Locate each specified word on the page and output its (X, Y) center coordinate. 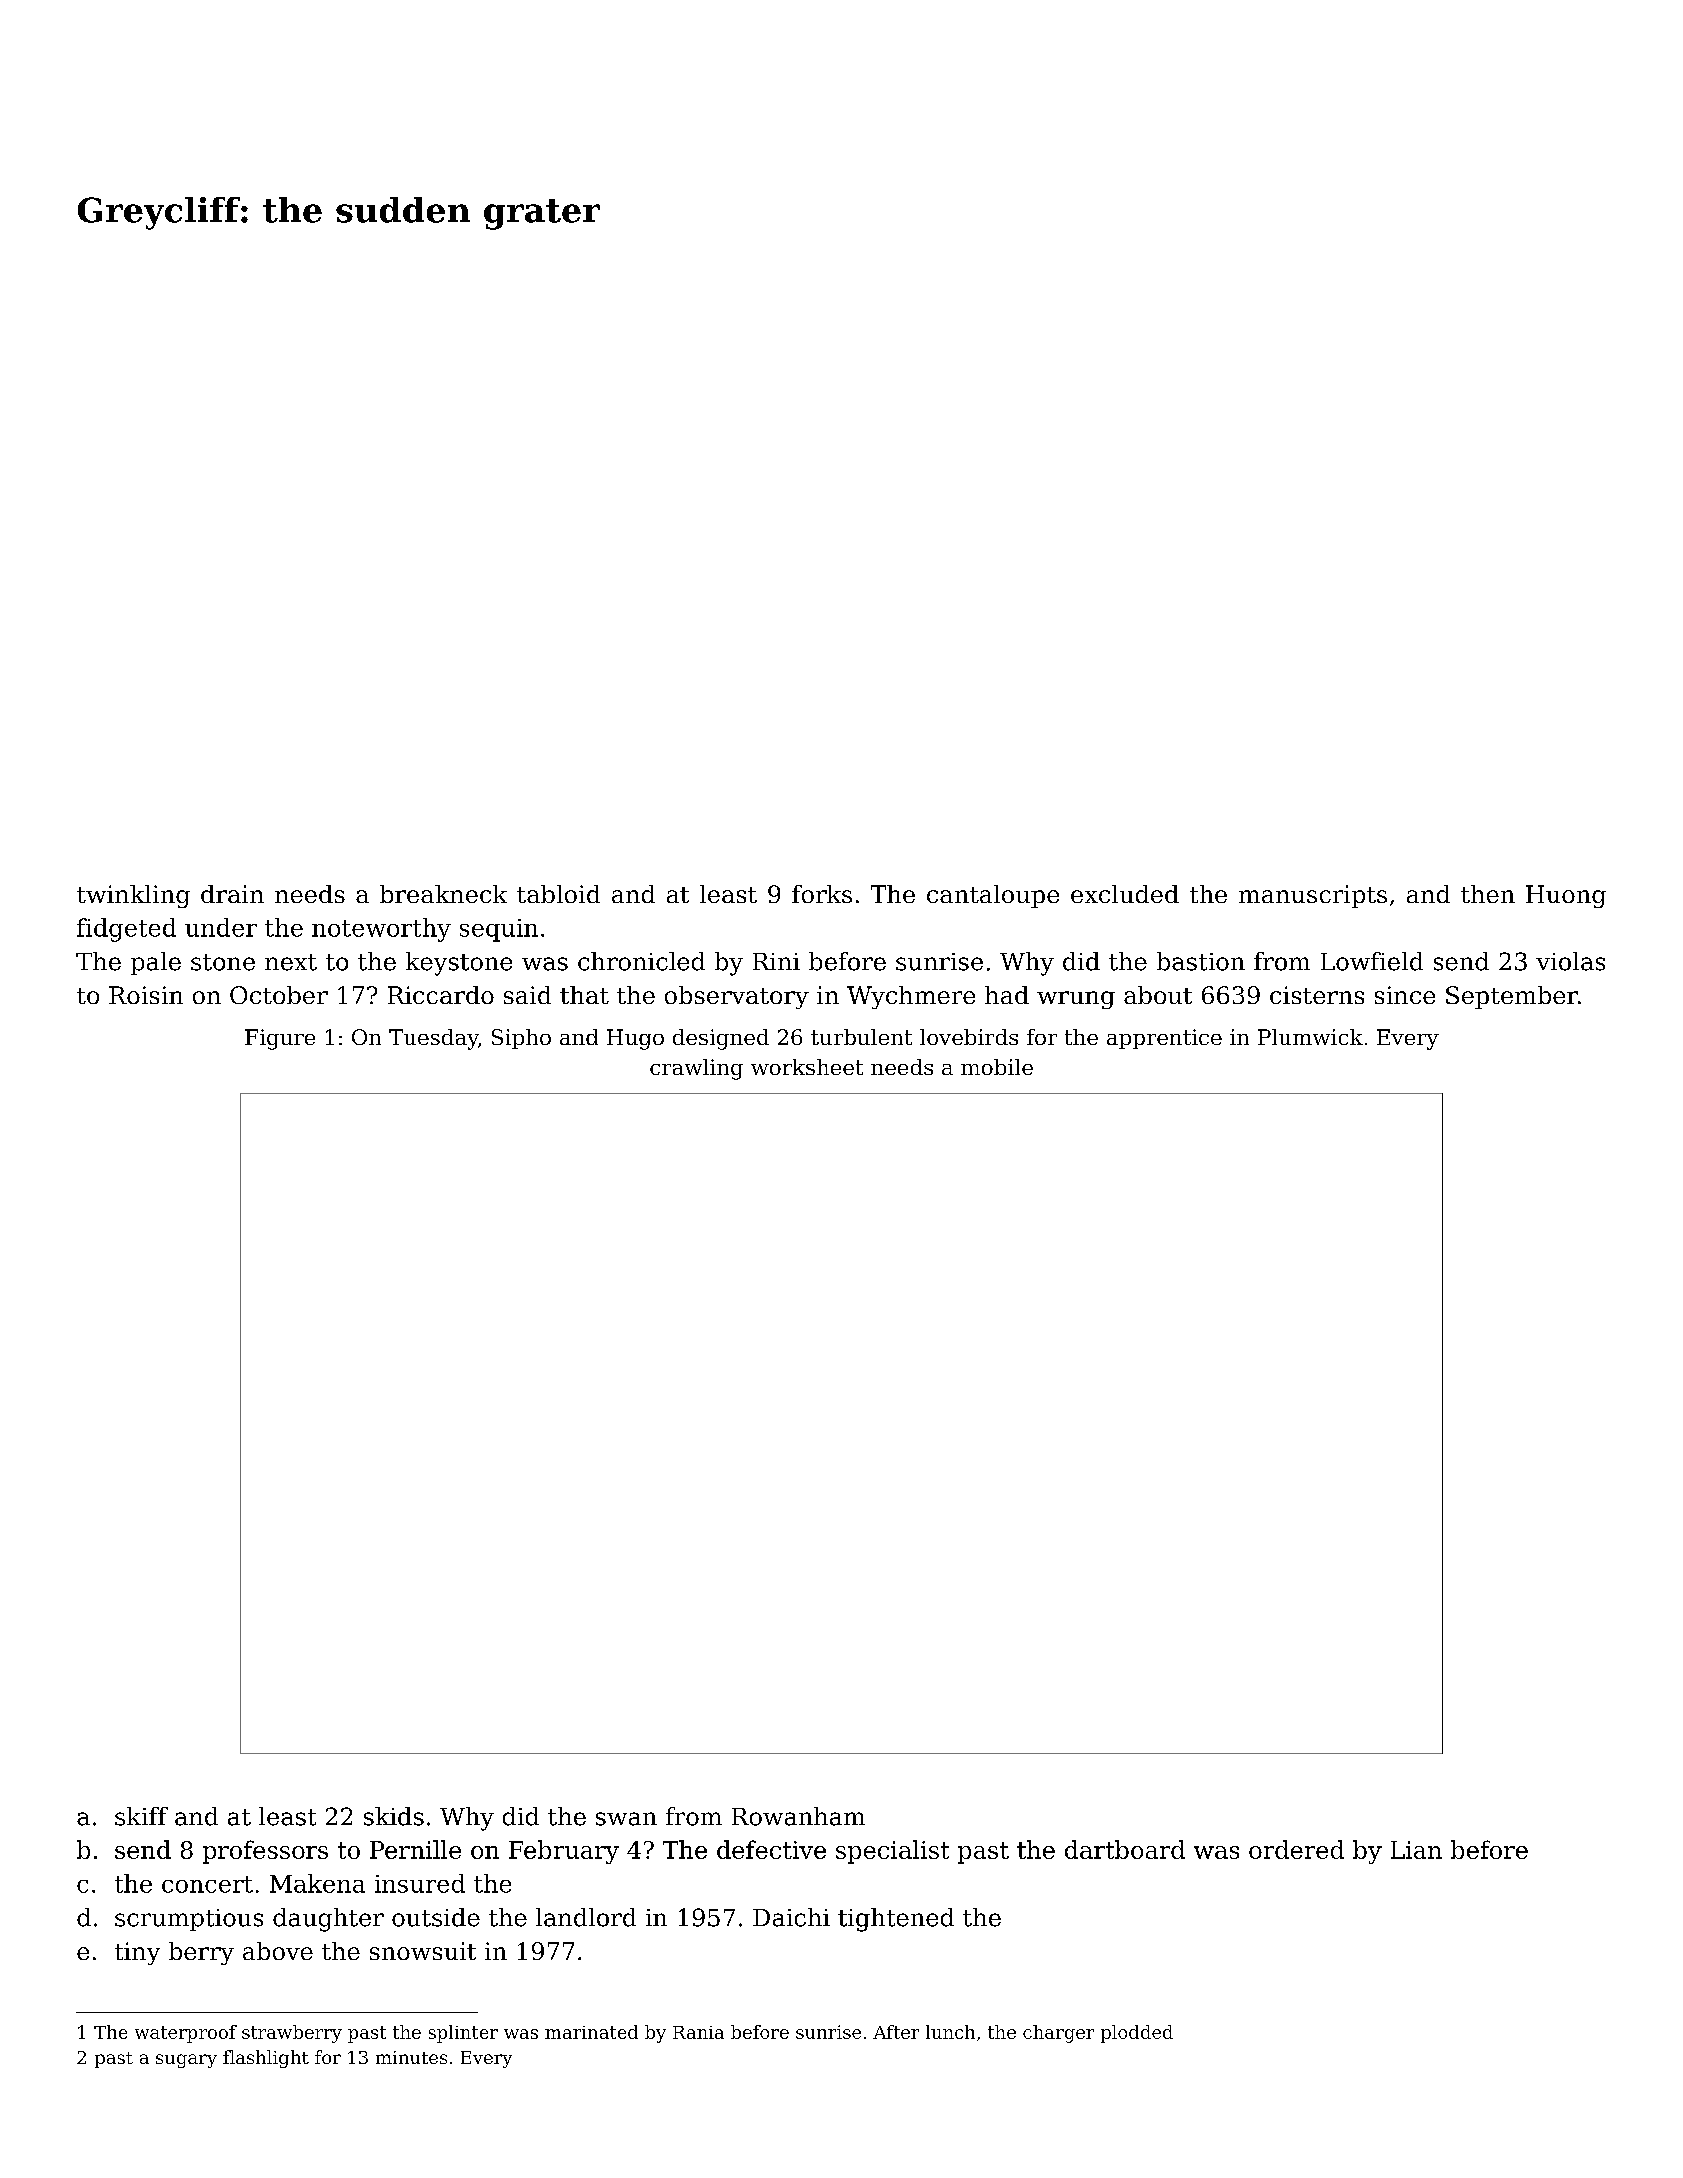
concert (207, 1884)
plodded (1137, 2034)
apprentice (1164, 1039)
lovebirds (969, 1037)
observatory (737, 997)
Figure (280, 1039)
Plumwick (1310, 1037)
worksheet (807, 1067)
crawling (696, 1069)
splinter (463, 2034)
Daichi (791, 1917)
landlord (586, 1917)
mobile (997, 1067)
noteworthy (381, 930)
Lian (1416, 1850)
